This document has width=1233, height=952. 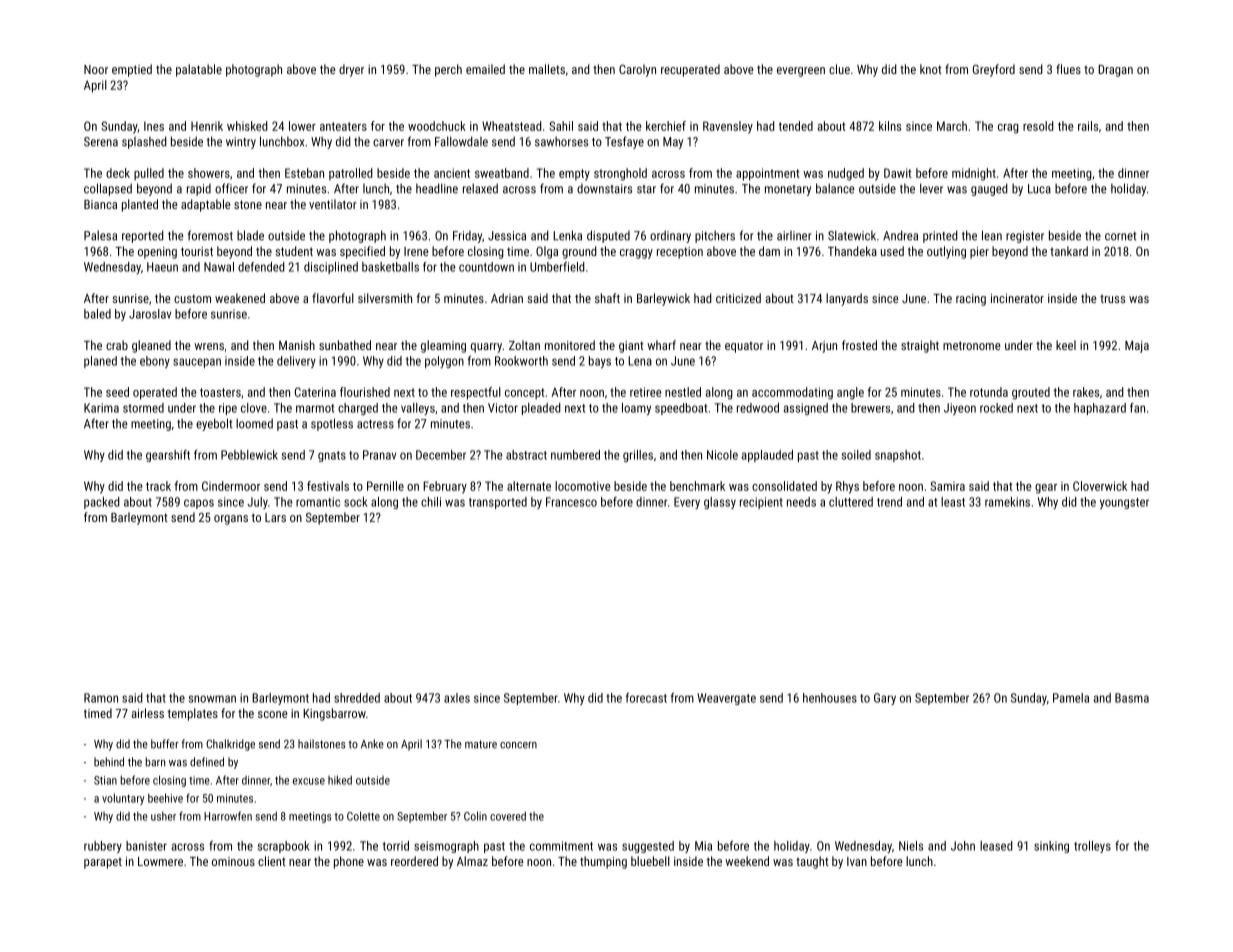 What do you see at coordinates (272, 861) in the document?
I see `client` at bounding box center [272, 861].
